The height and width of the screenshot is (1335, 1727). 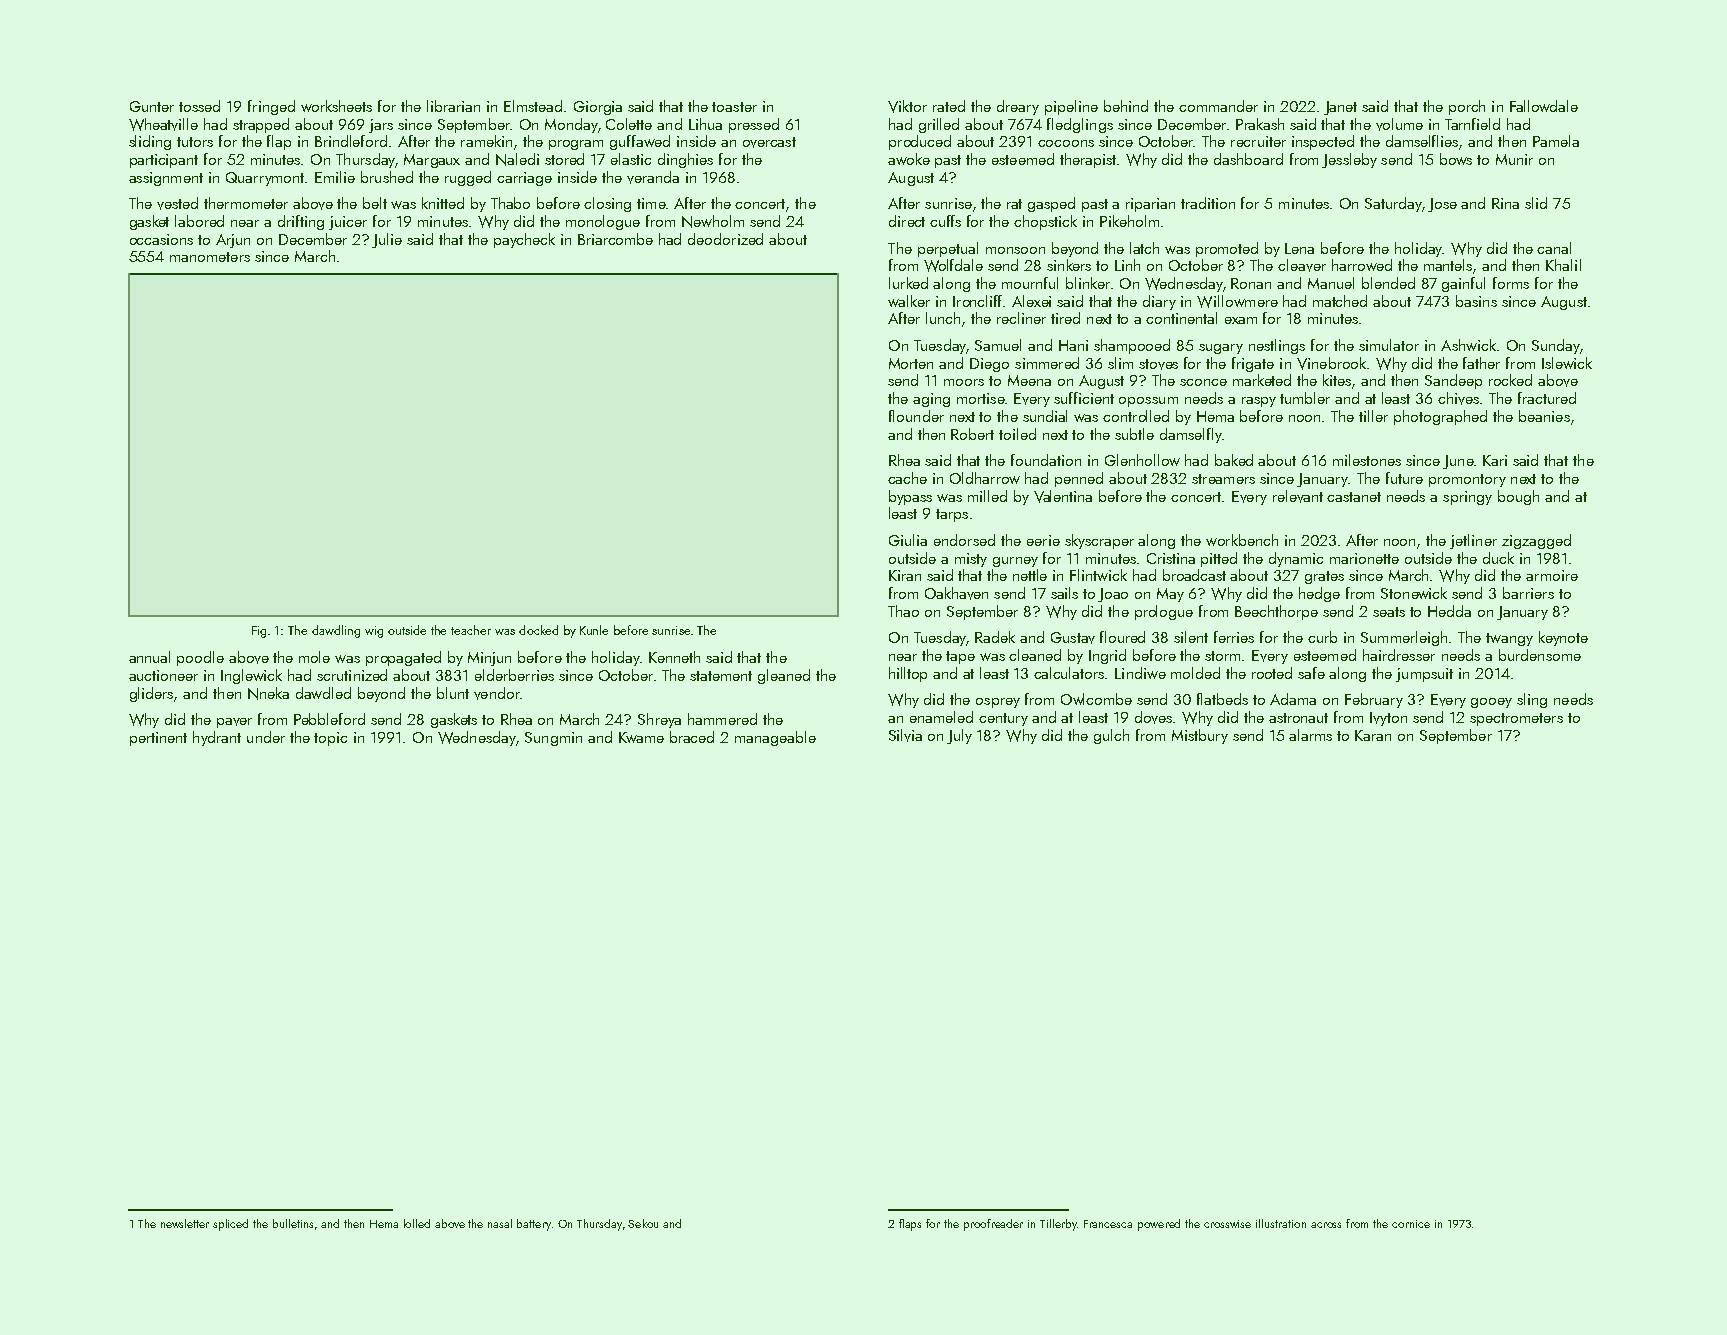 I want to click on cornice, so click(x=1411, y=1224).
